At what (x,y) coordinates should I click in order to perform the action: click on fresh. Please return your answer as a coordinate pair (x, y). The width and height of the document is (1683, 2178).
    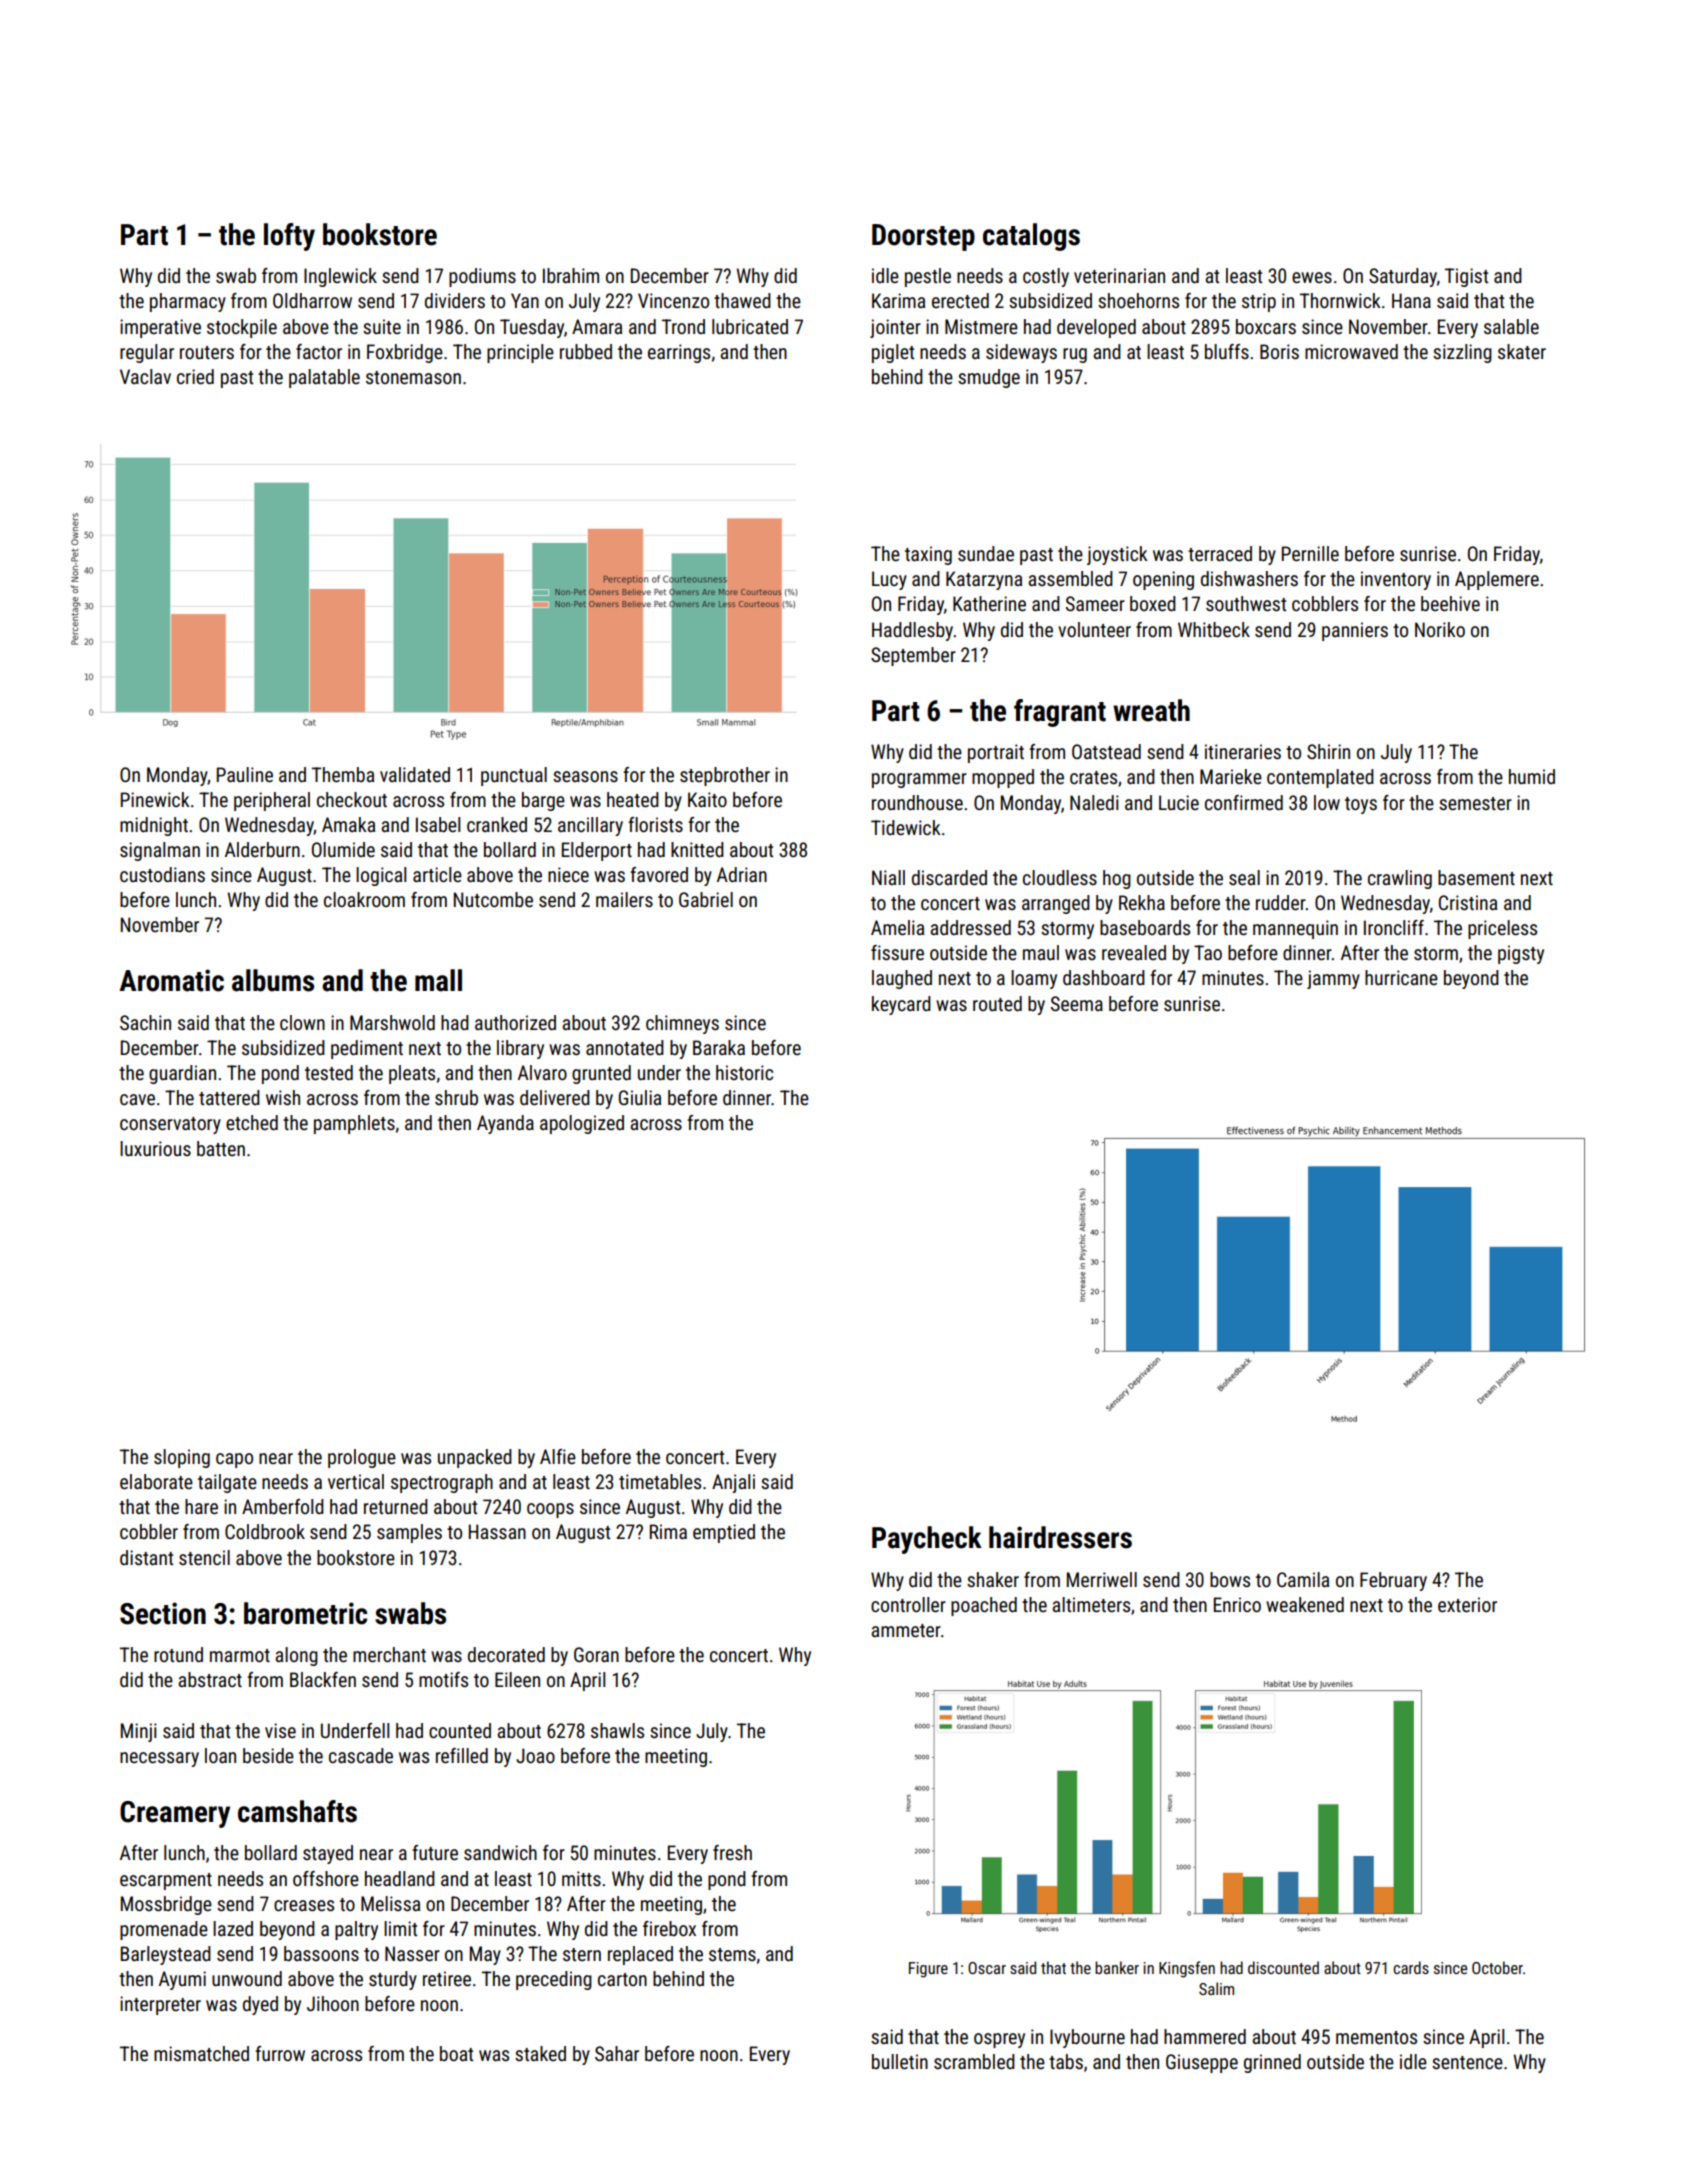
    Looking at the image, I should click on (732, 1852).
